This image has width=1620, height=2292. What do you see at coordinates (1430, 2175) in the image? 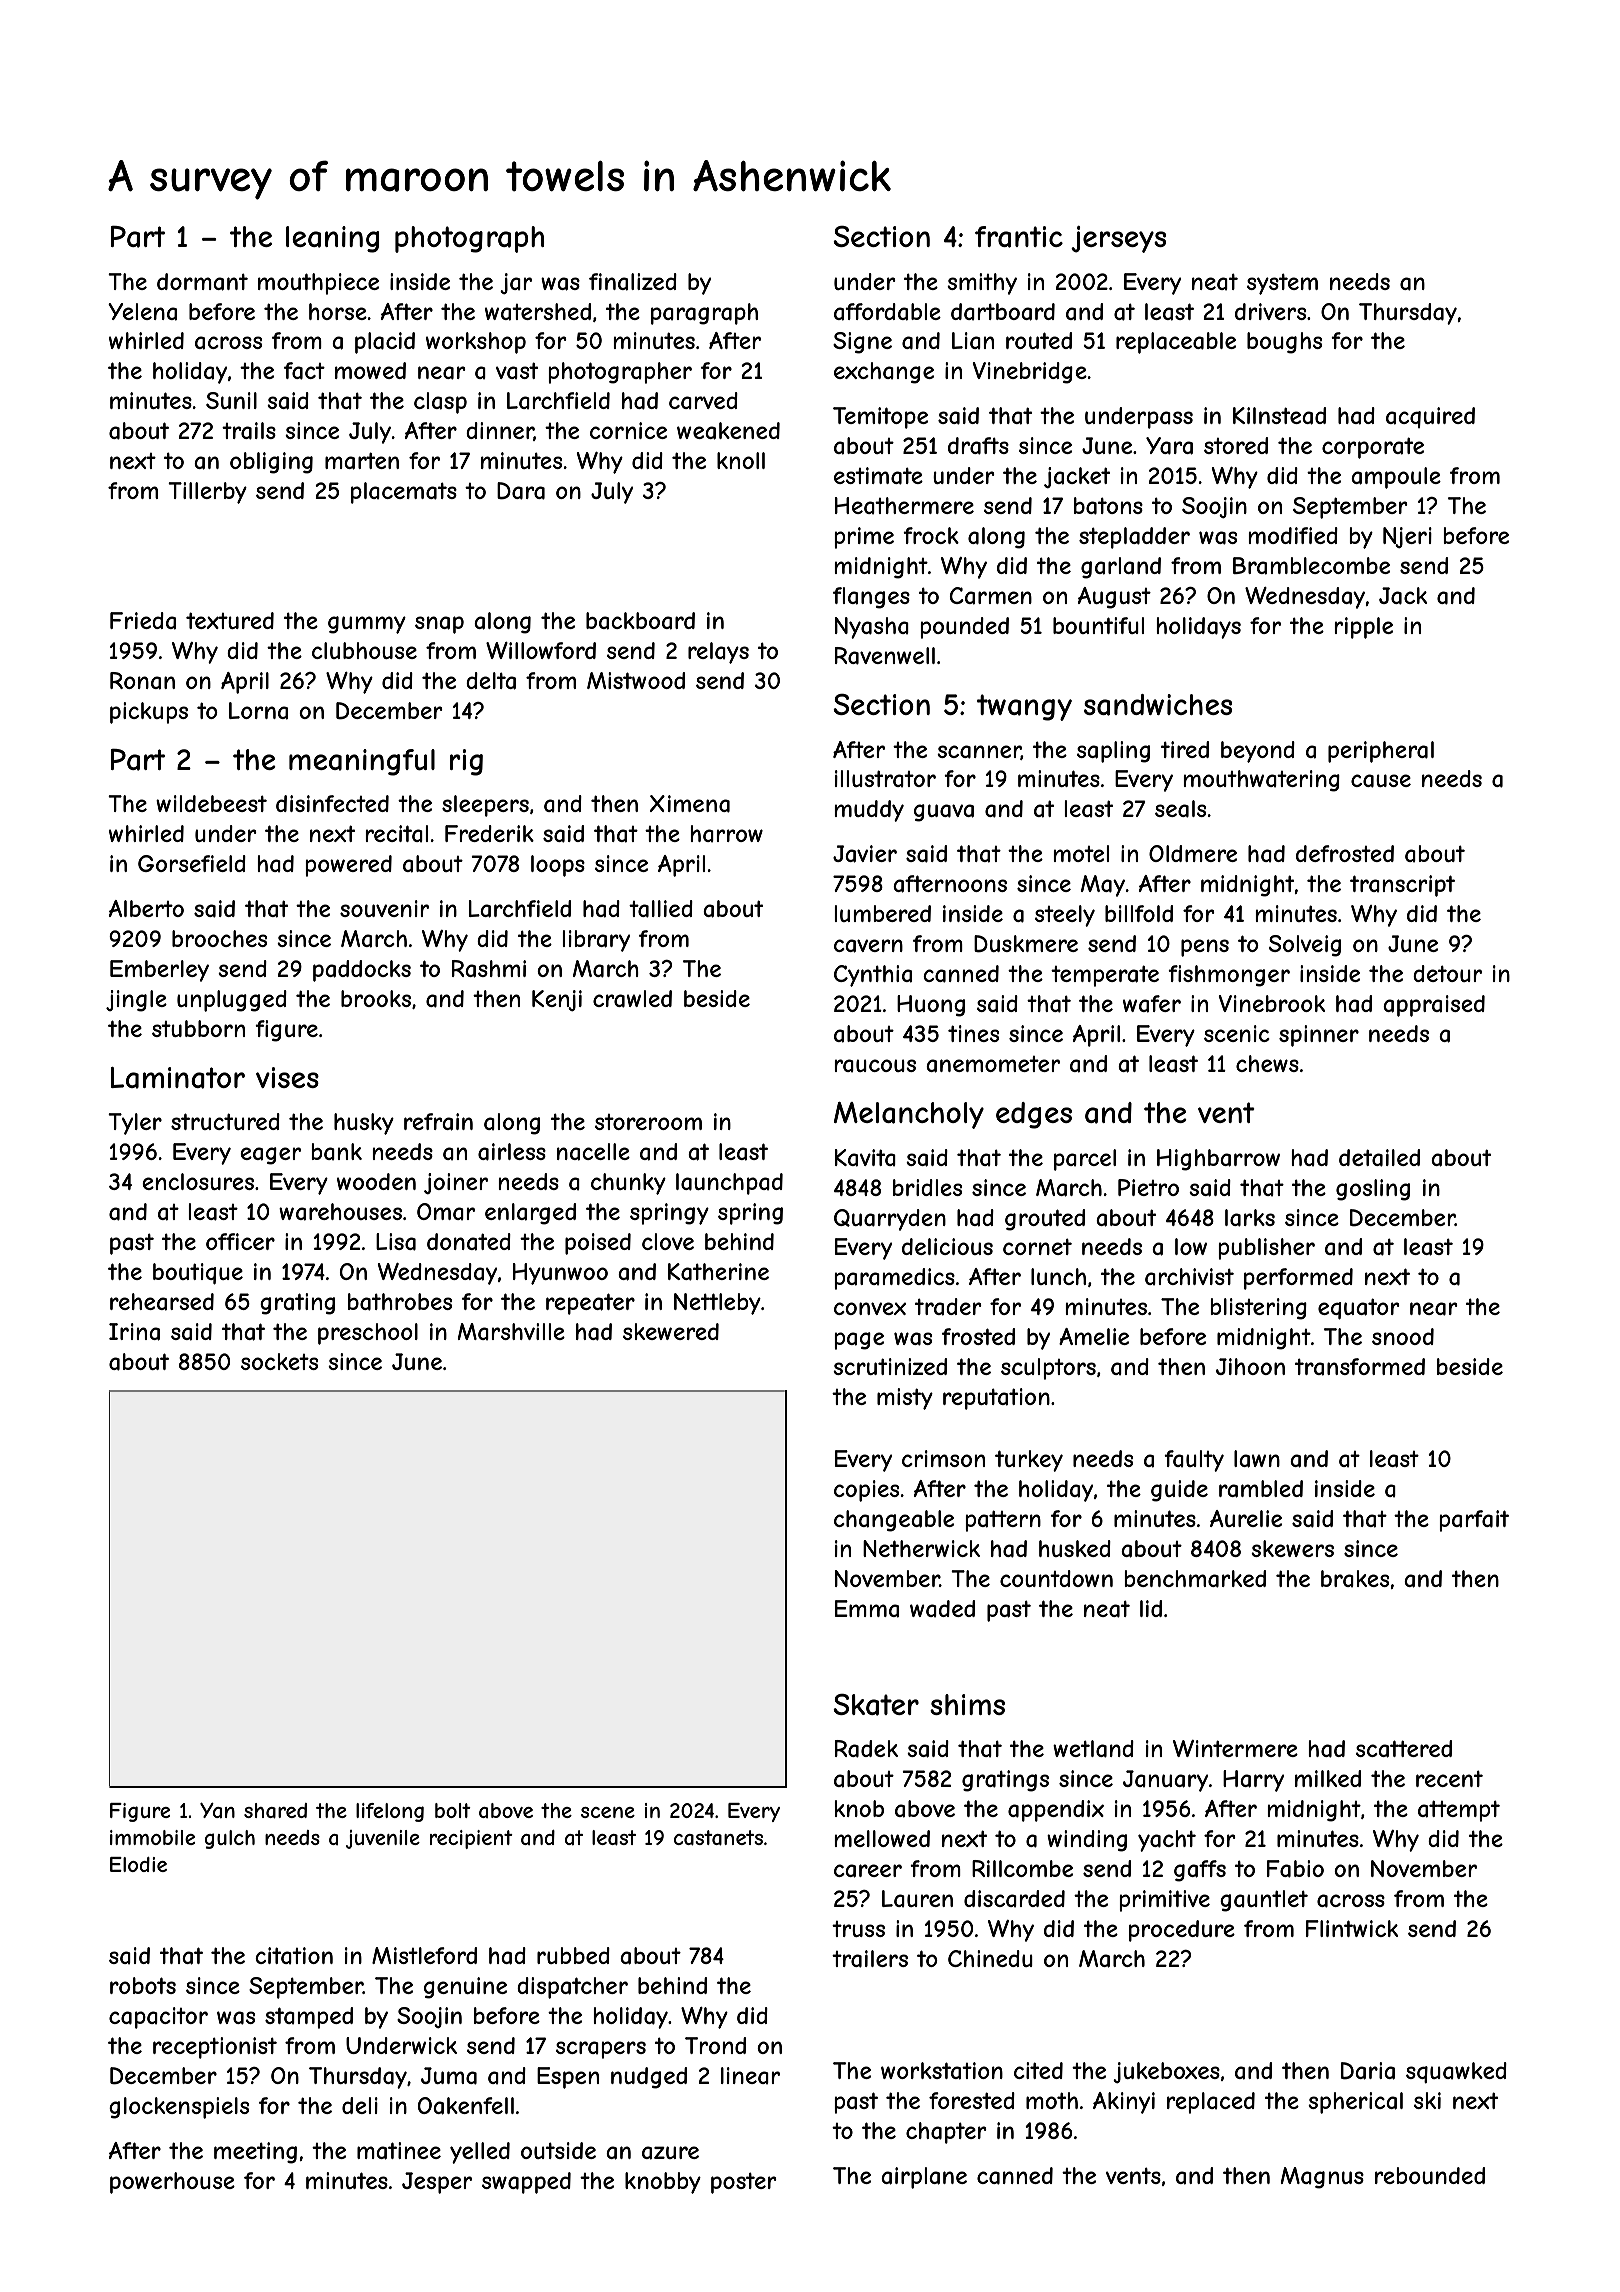
I see `rebounded` at bounding box center [1430, 2175].
